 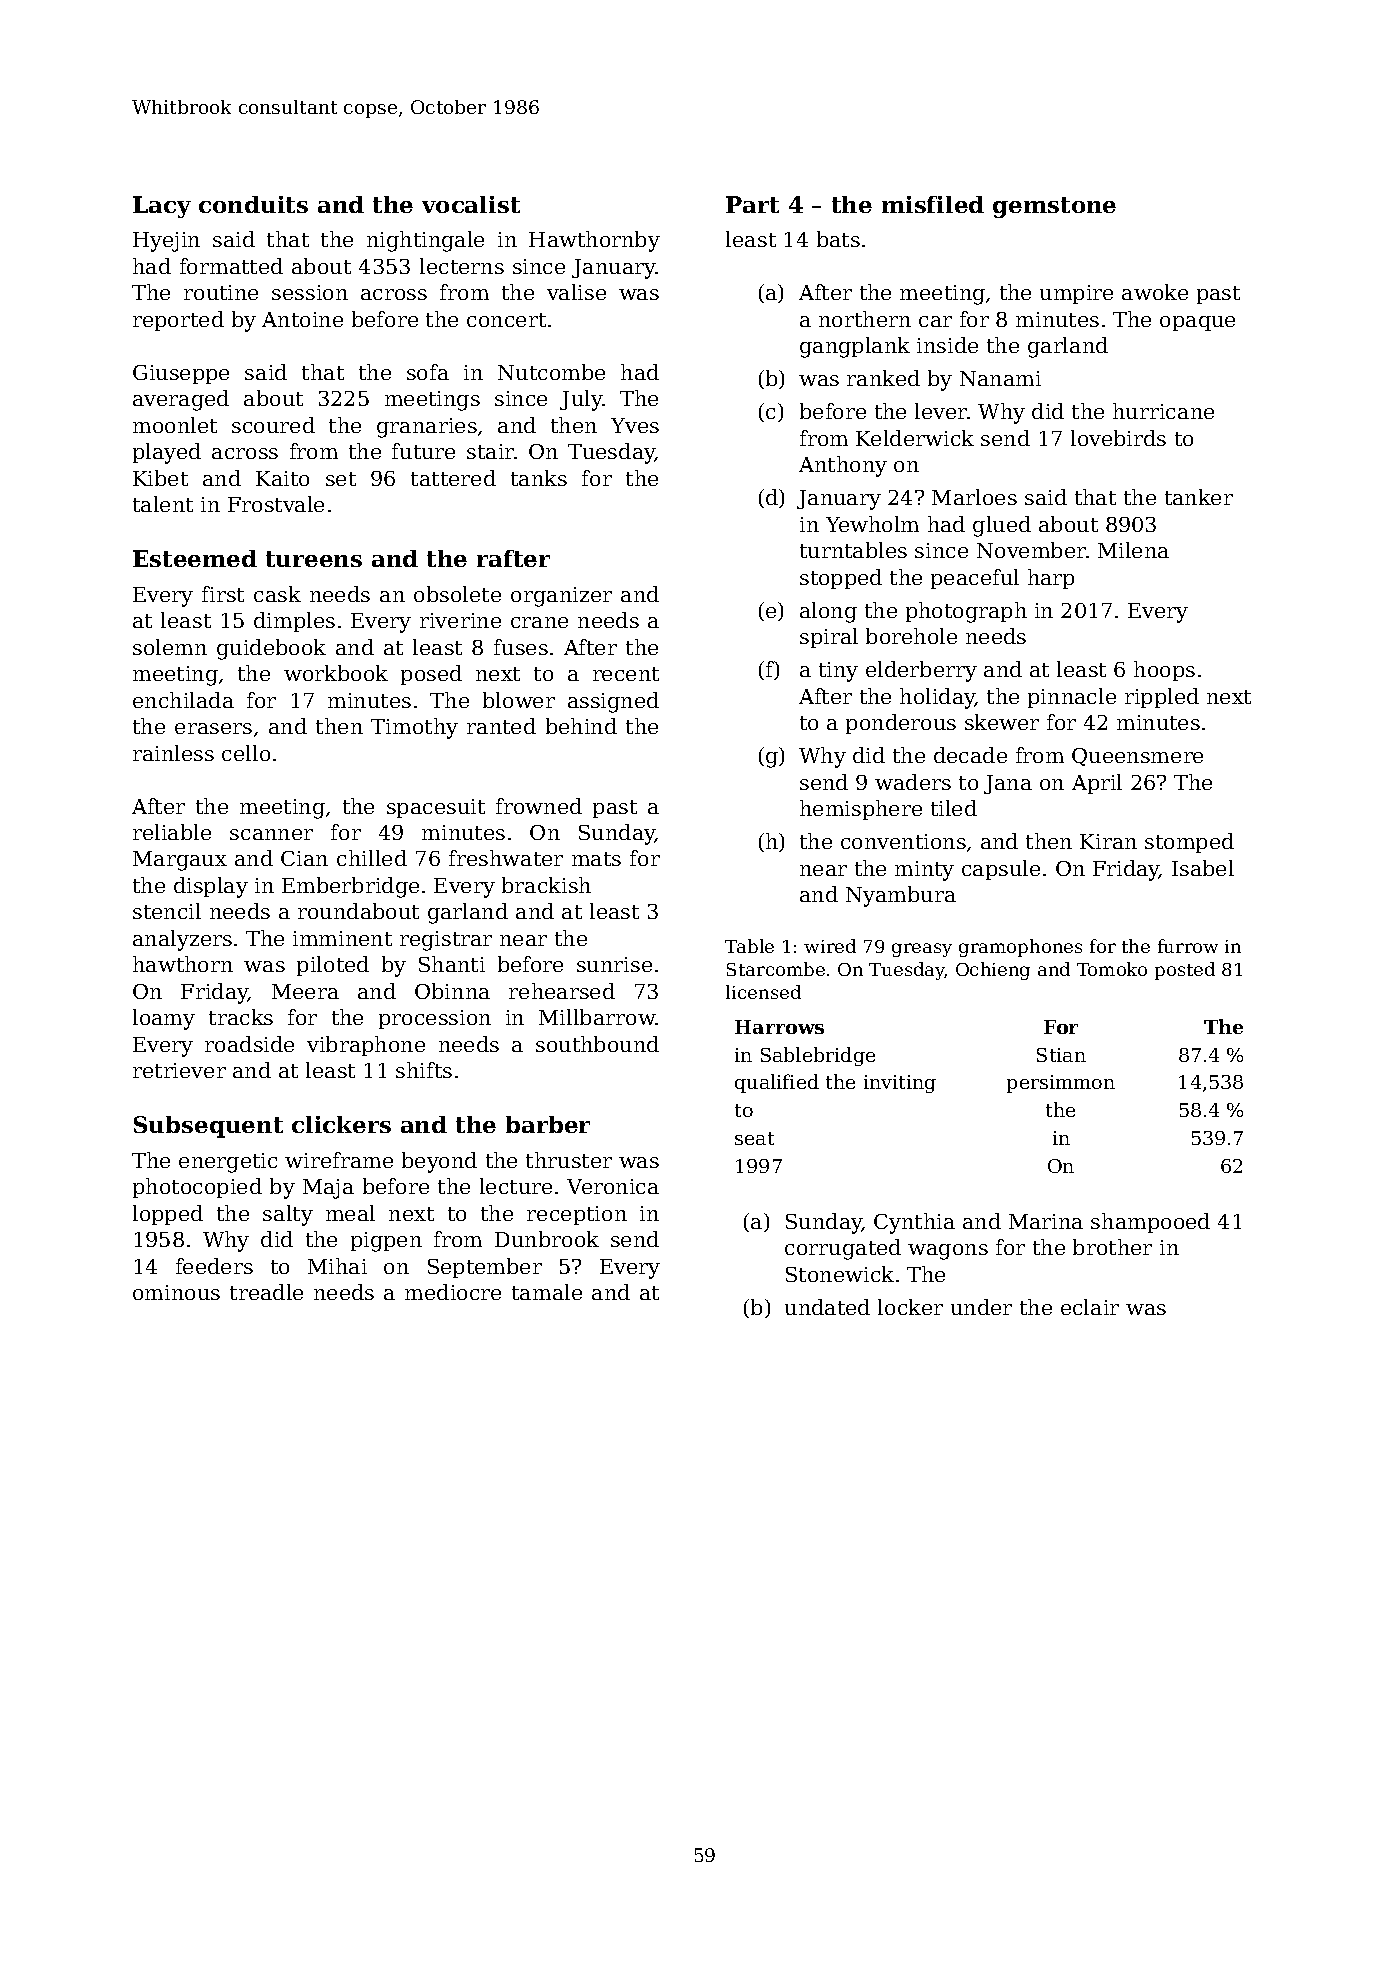 What do you see at coordinates (183, 700) in the screenshot?
I see `enchilada` at bounding box center [183, 700].
